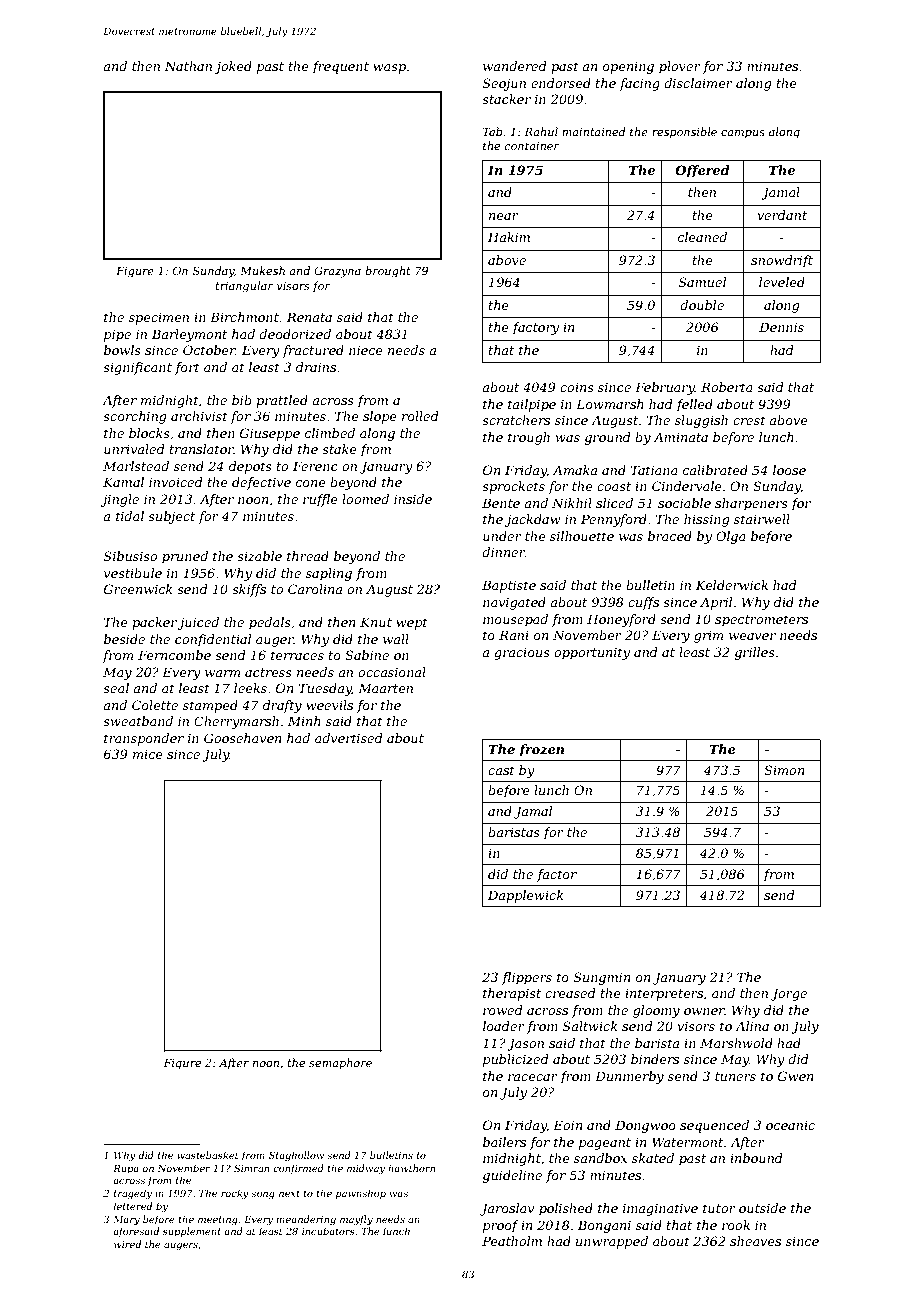  What do you see at coordinates (680, 67) in the image?
I see `plover` at bounding box center [680, 67].
